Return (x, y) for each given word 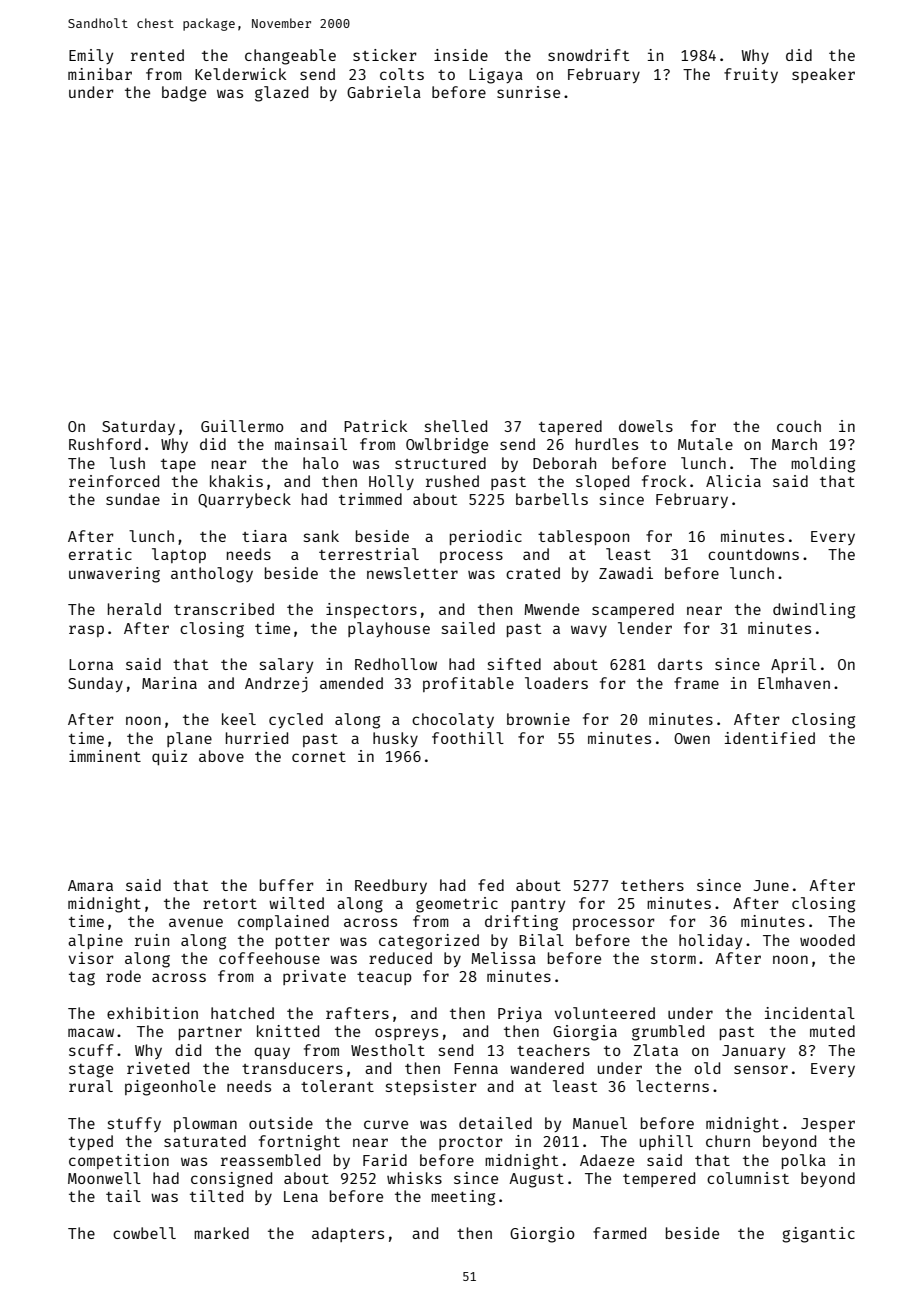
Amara (90, 885)
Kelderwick (240, 74)
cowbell (144, 1233)
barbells (552, 499)
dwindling (814, 611)
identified (770, 738)
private (314, 977)
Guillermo (242, 426)
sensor (761, 1069)
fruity (751, 75)
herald (134, 609)
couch (799, 426)
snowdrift (588, 55)
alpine (95, 941)
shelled (456, 426)
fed (491, 885)
